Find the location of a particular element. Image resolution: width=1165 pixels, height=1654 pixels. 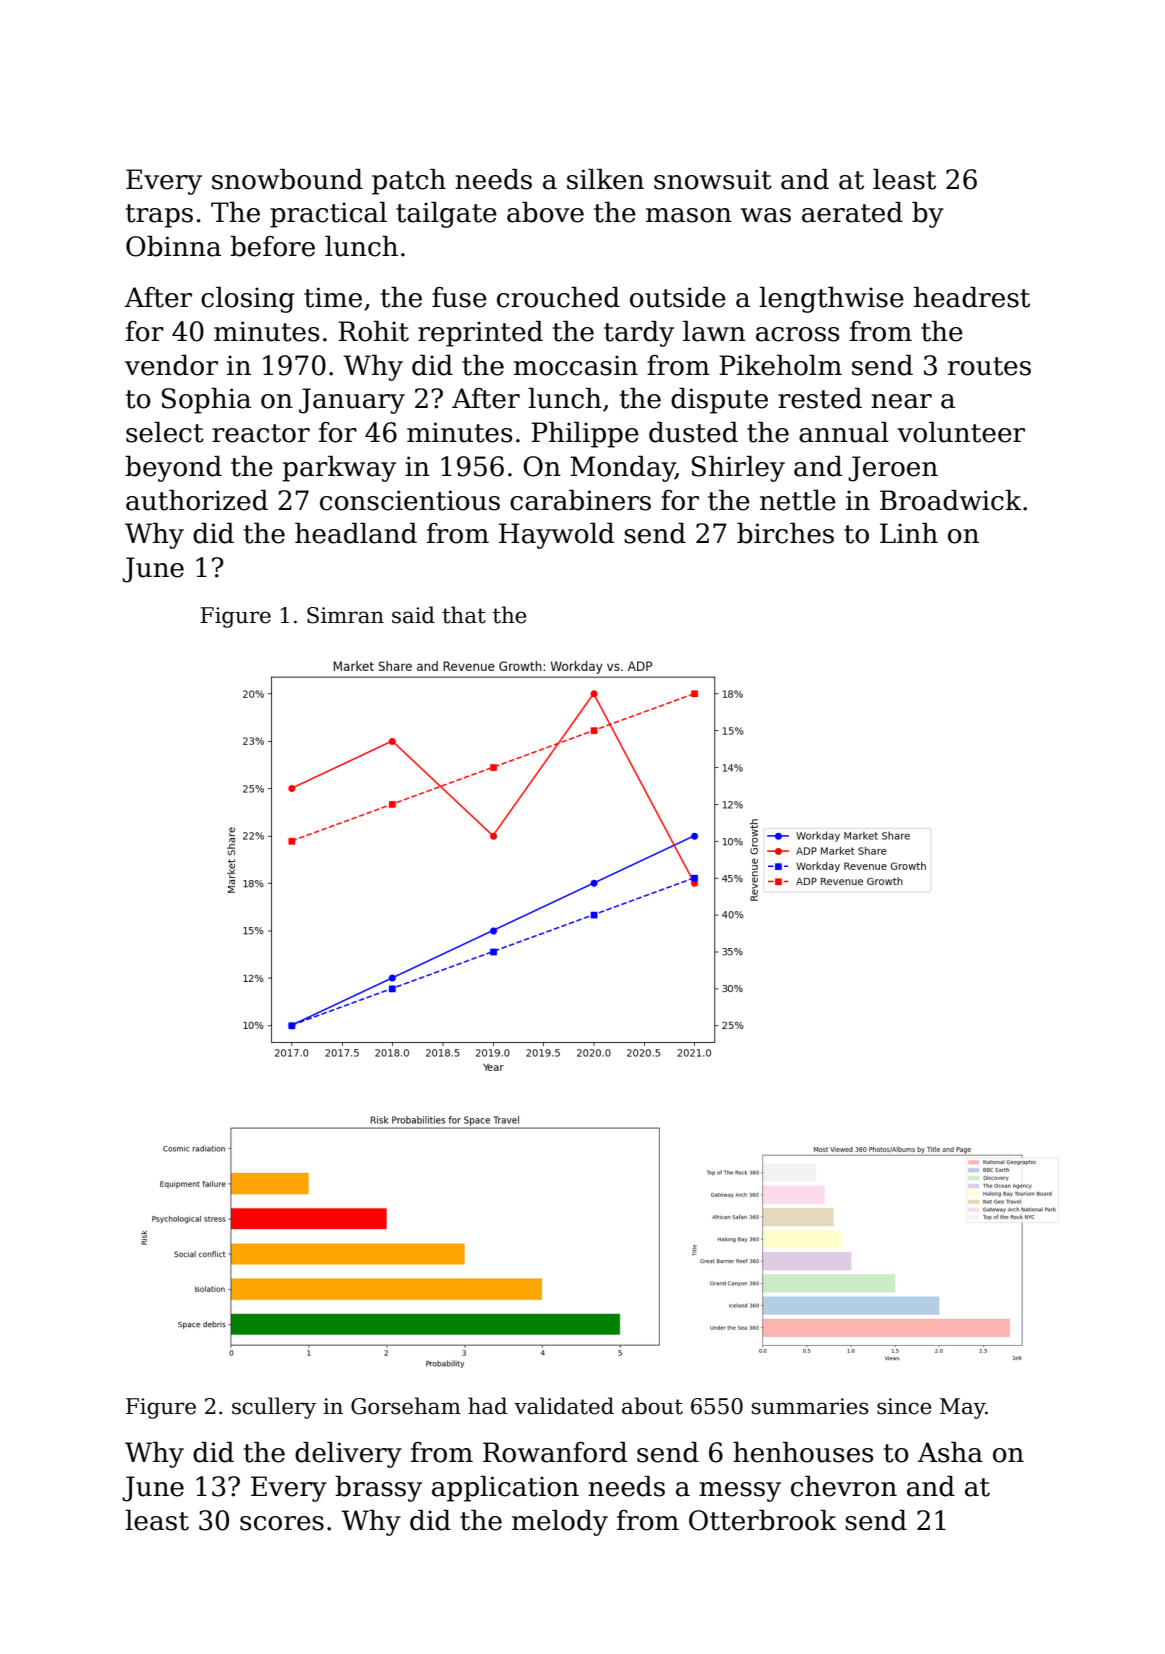

reprinted is located at coordinates (480, 334).
